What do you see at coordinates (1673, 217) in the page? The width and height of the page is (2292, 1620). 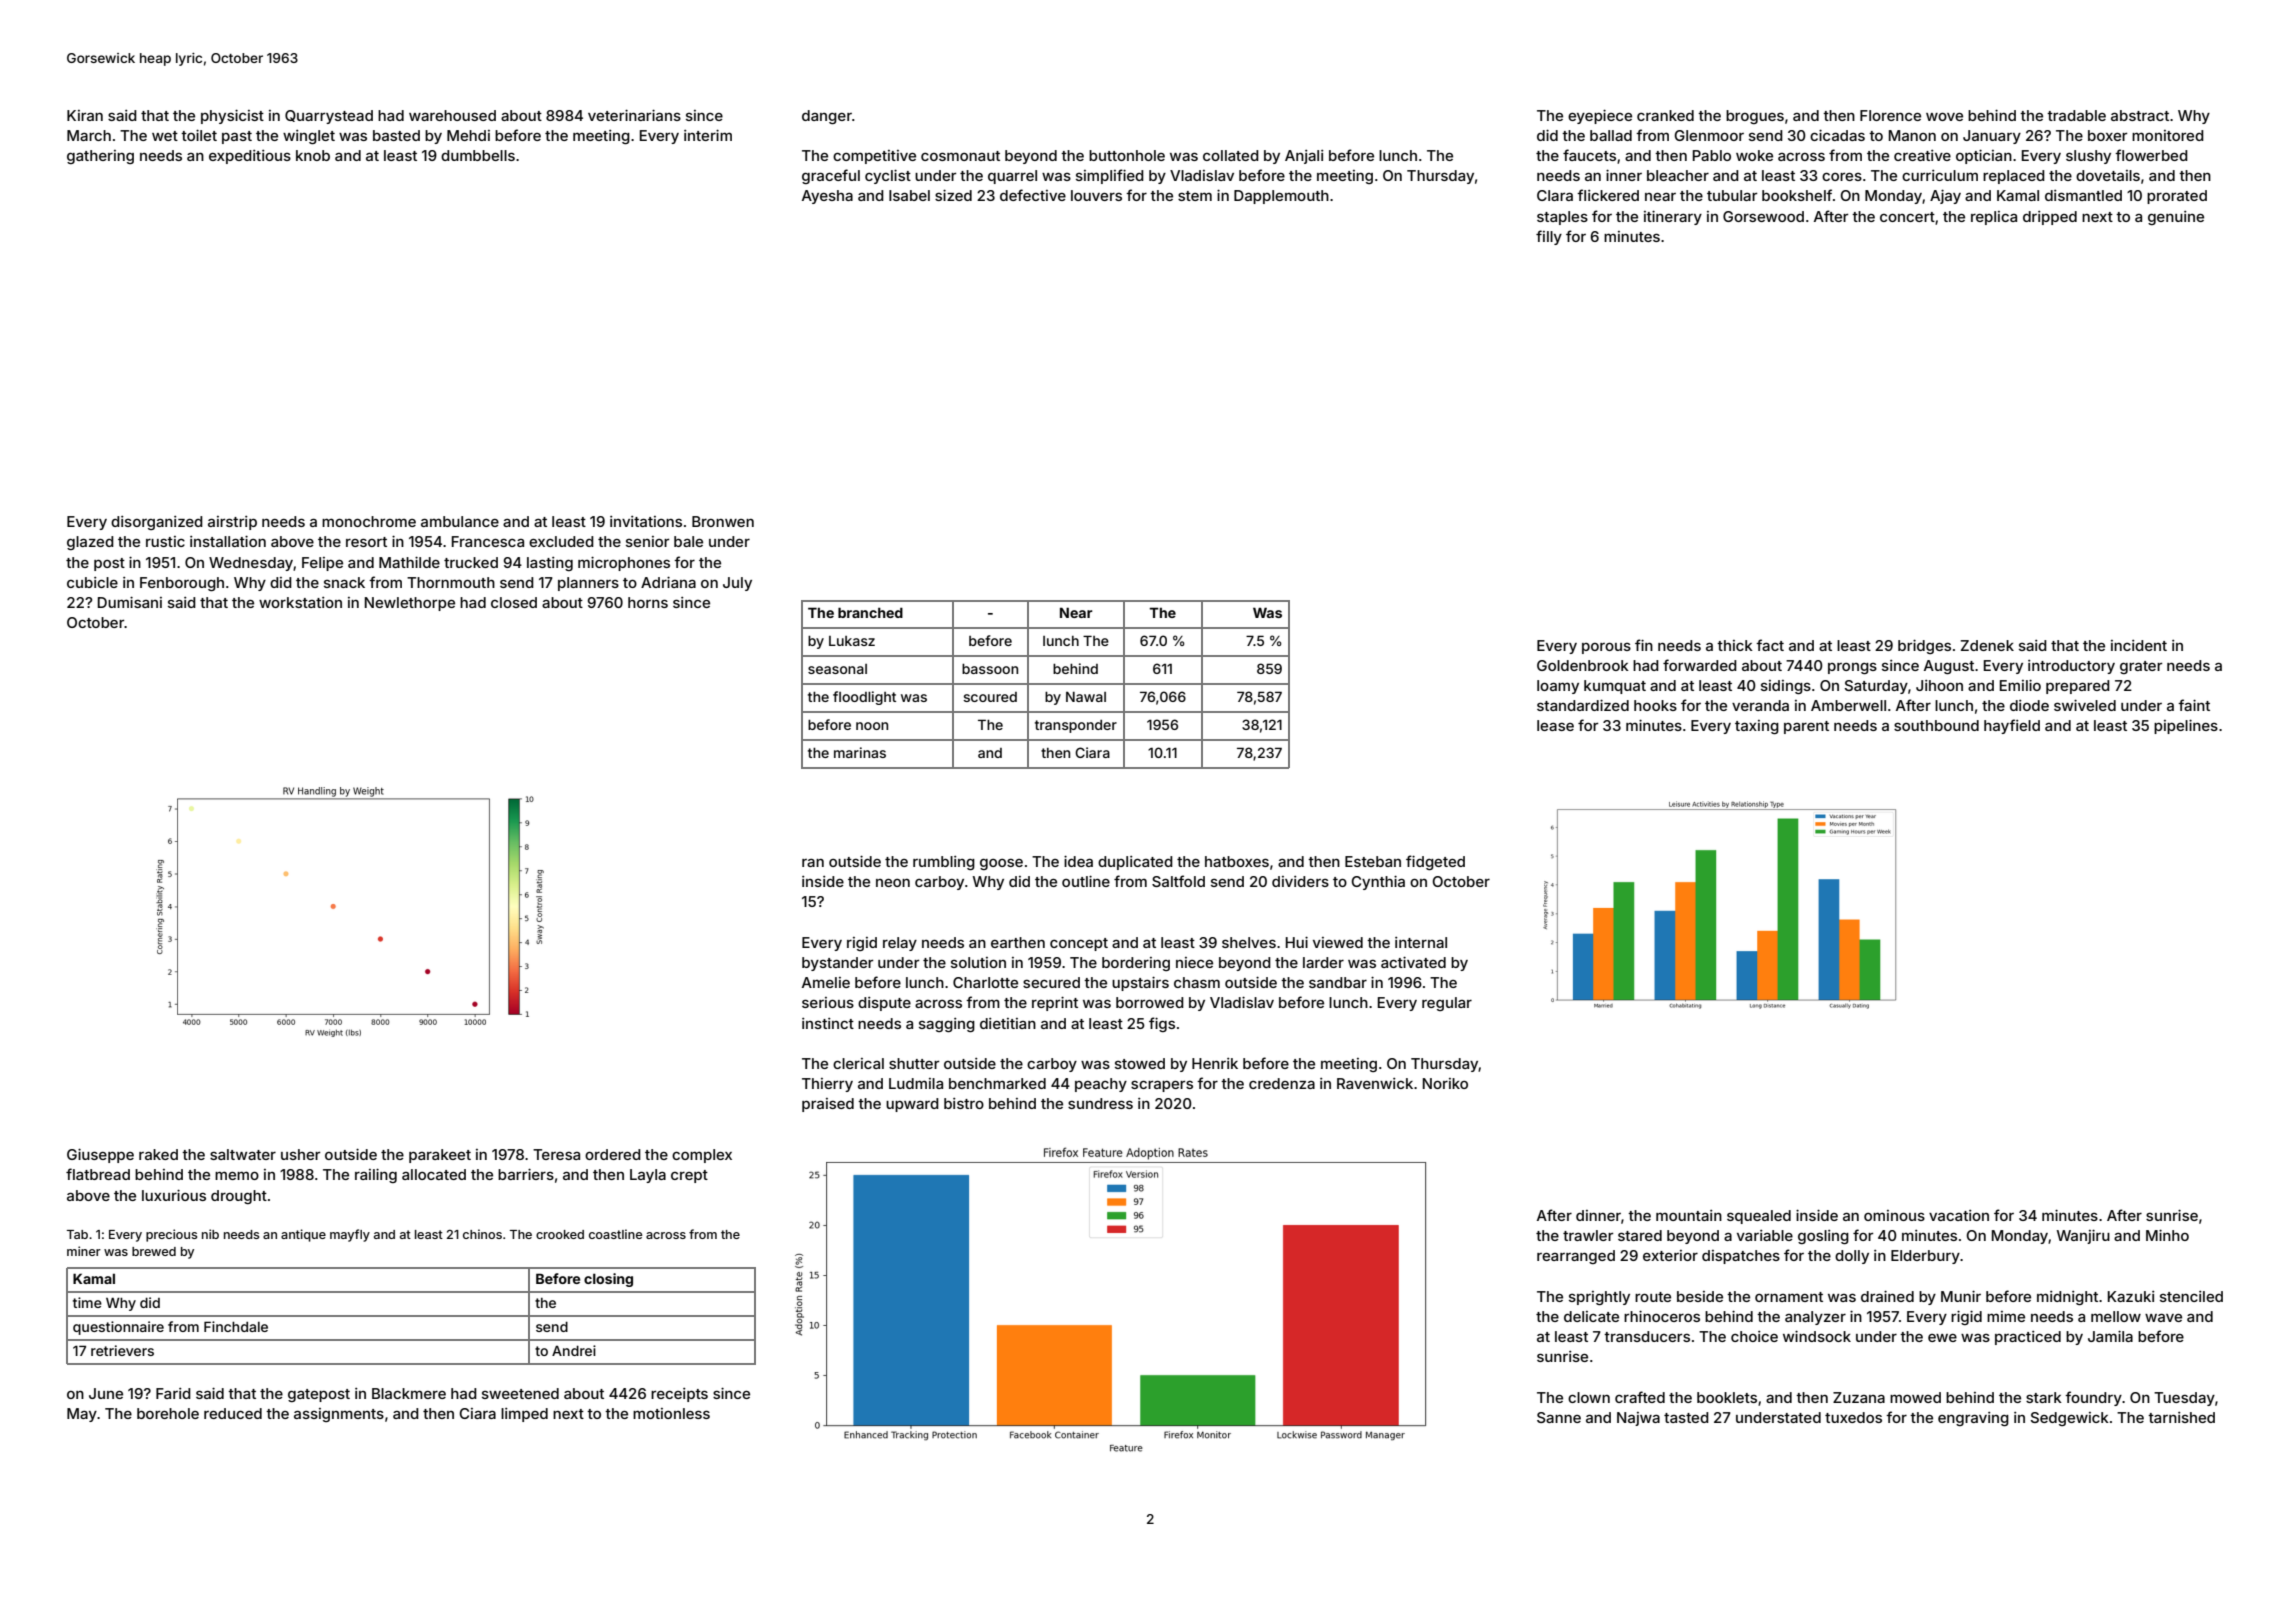 I see `itinerary` at bounding box center [1673, 217].
